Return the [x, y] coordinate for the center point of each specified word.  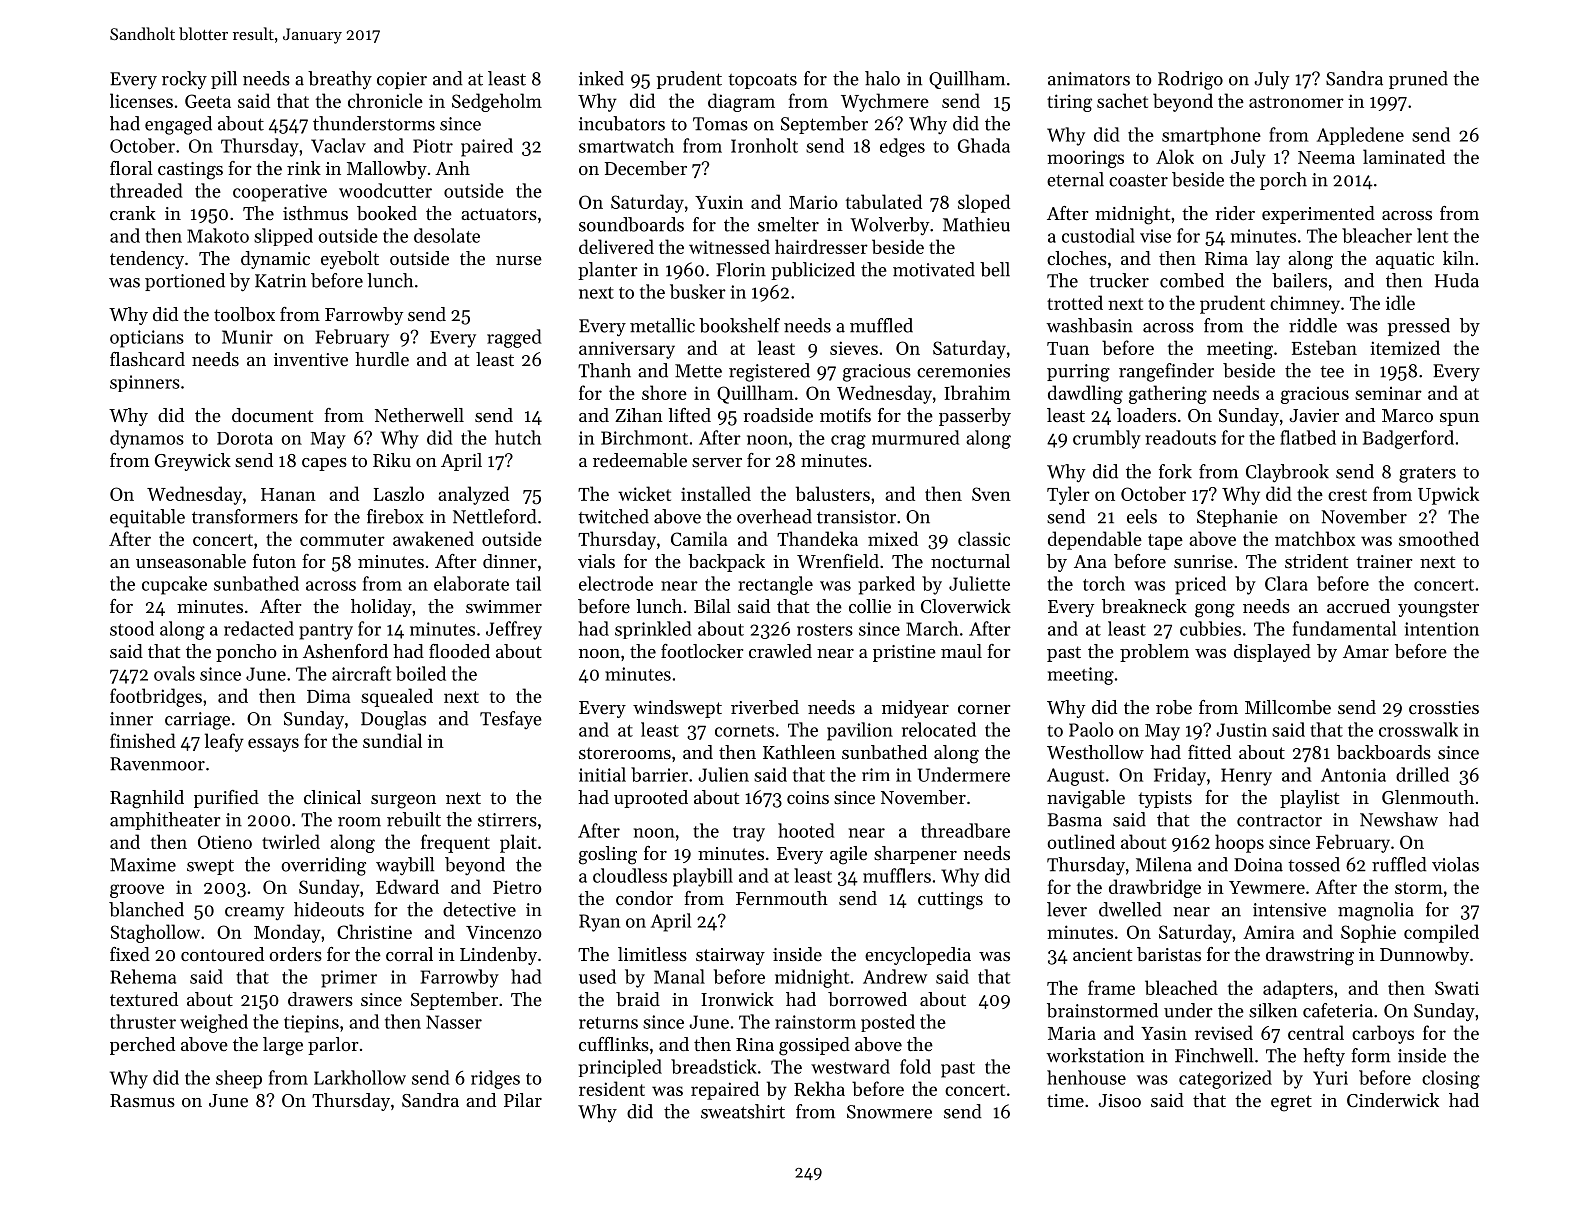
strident [1316, 561]
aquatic [1405, 260]
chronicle [385, 100]
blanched [146, 909]
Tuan [1068, 348]
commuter [342, 540]
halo [882, 78]
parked [886, 585]
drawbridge [1155, 888]
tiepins [311, 1024]
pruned [1418, 80]
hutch [518, 437]
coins [808, 797]
